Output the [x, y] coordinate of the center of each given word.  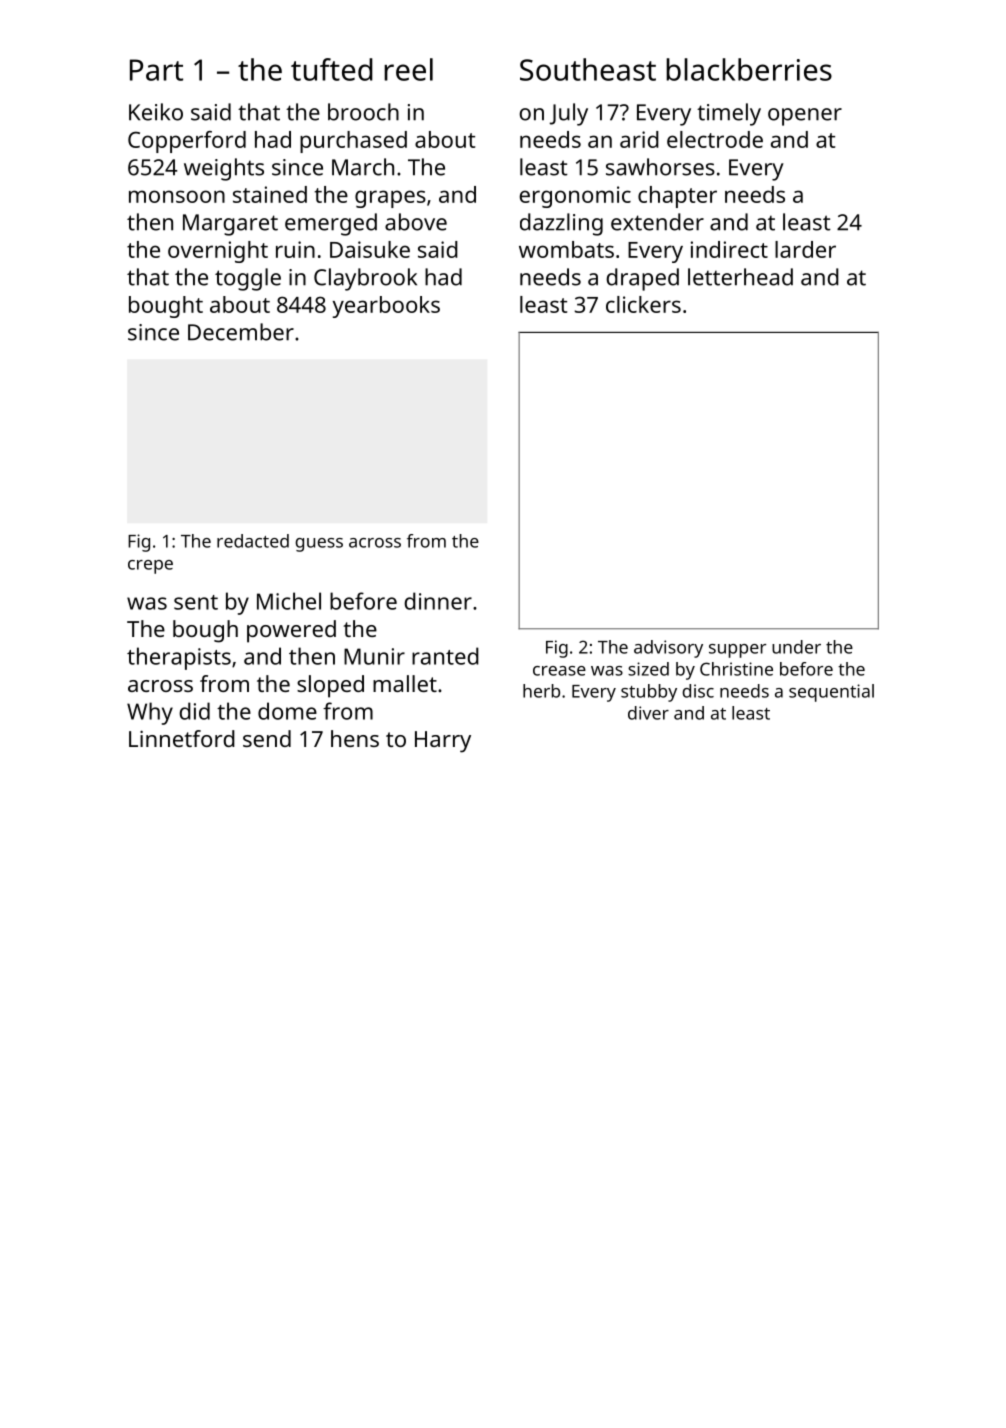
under [796, 647]
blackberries [749, 69]
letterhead [740, 277]
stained [270, 194]
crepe [150, 567]
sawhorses [660, 167]
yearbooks [386, 307]
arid [639, 139]
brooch [363, 112]
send [267, 738]
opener [805, 117]
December [241, 332]
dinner [438, 601]
